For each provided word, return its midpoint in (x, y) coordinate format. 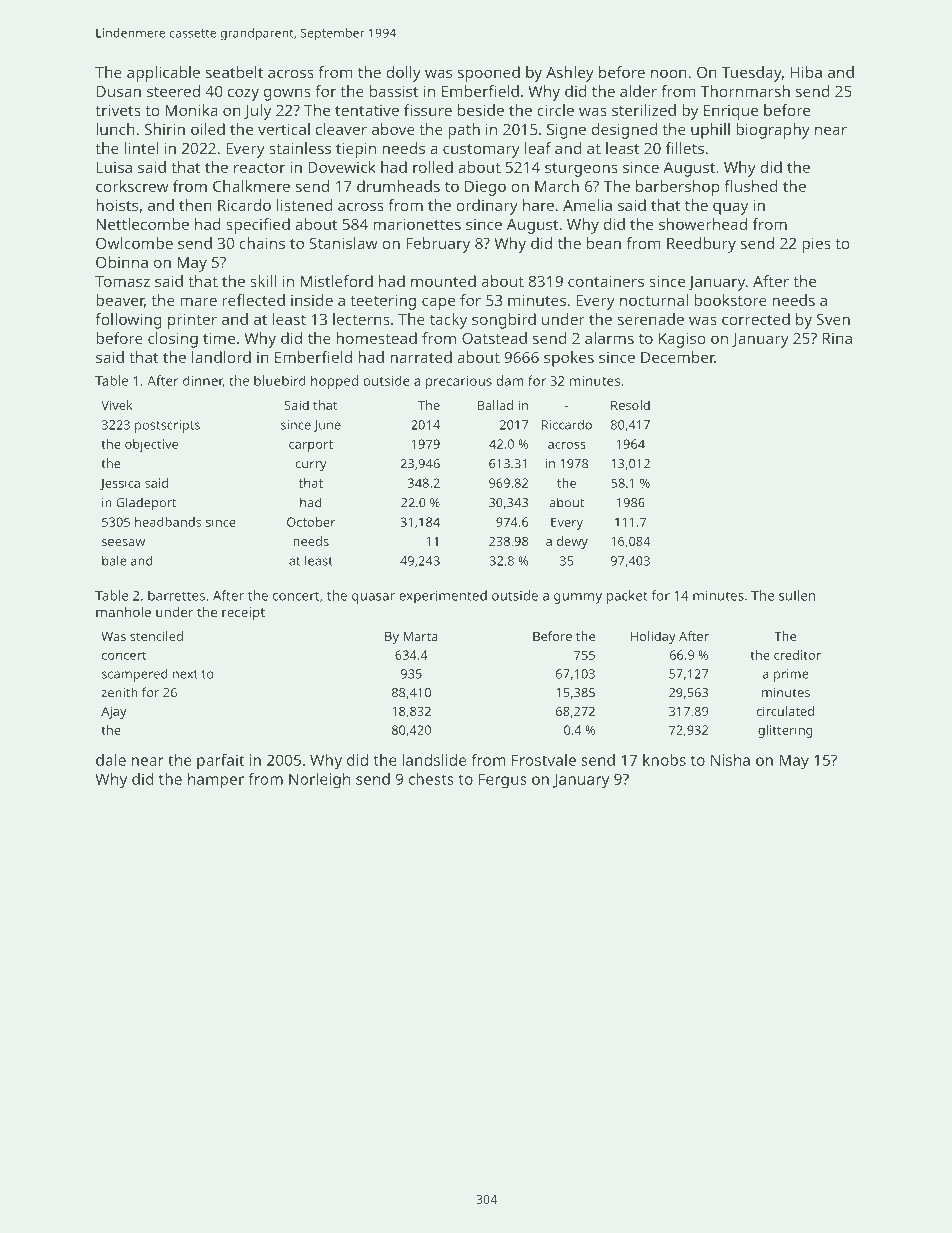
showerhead (703, 224)
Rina (837, 338)
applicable (163, 74)
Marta (421, 636)
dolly (403, 74)
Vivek (117, 405)
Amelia (587, 205)
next (185, 674)
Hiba (806, 72)
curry (311, 466)
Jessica (120, 484)
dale (111, 760)
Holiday (653, 637)
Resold (630, 405)
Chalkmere (251, 186)
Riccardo (567, 424)
